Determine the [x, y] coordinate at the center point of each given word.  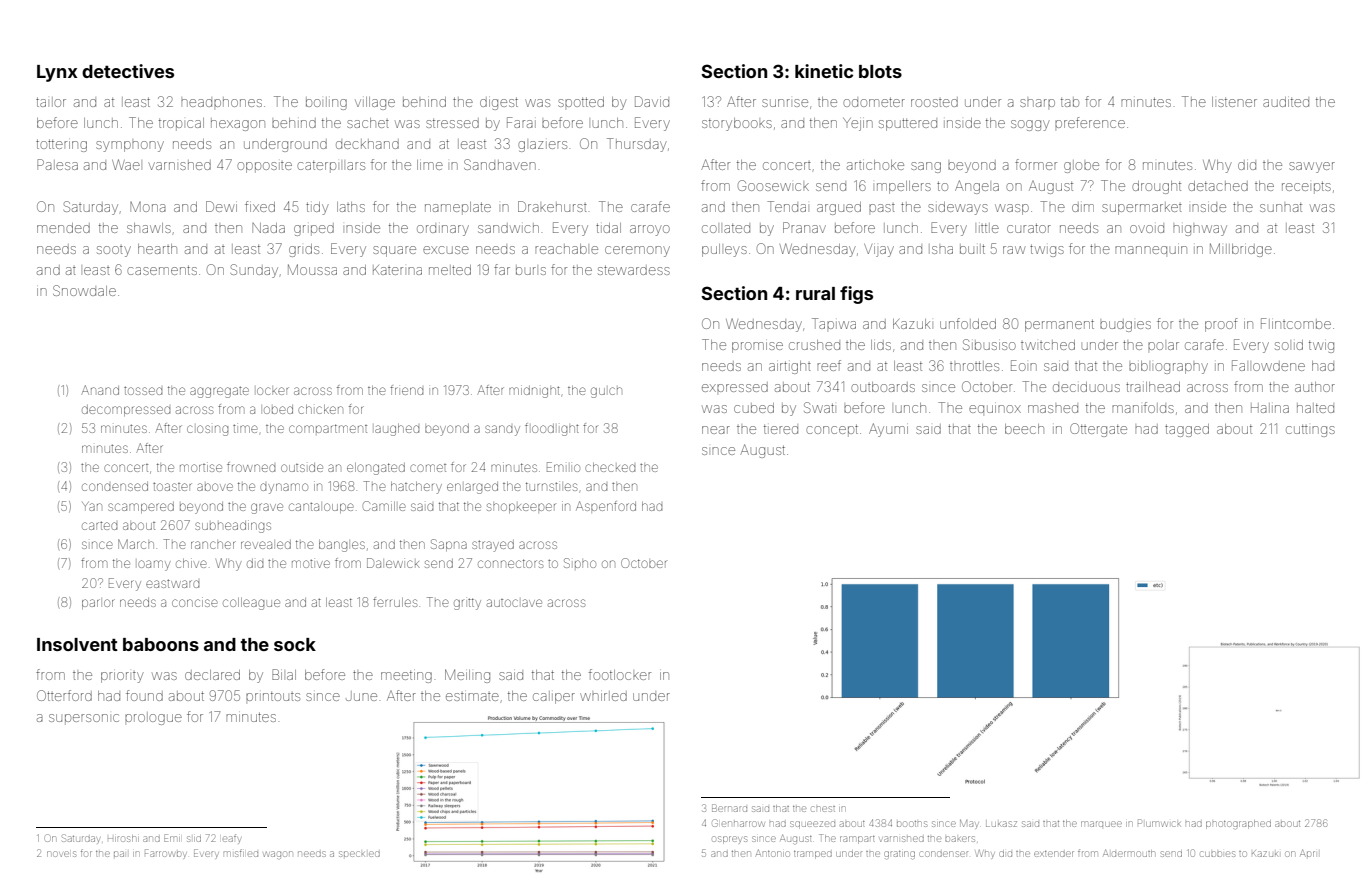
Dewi [221, 206]
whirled [603, 696]
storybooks [737, 124]
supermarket [1142, 208]
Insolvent [77, 644]
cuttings [1310, 431]
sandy [502, 430]
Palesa [57, 164]
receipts [1306, 187]
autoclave [514, 603]
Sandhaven [500, 164]
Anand [100, 390]
